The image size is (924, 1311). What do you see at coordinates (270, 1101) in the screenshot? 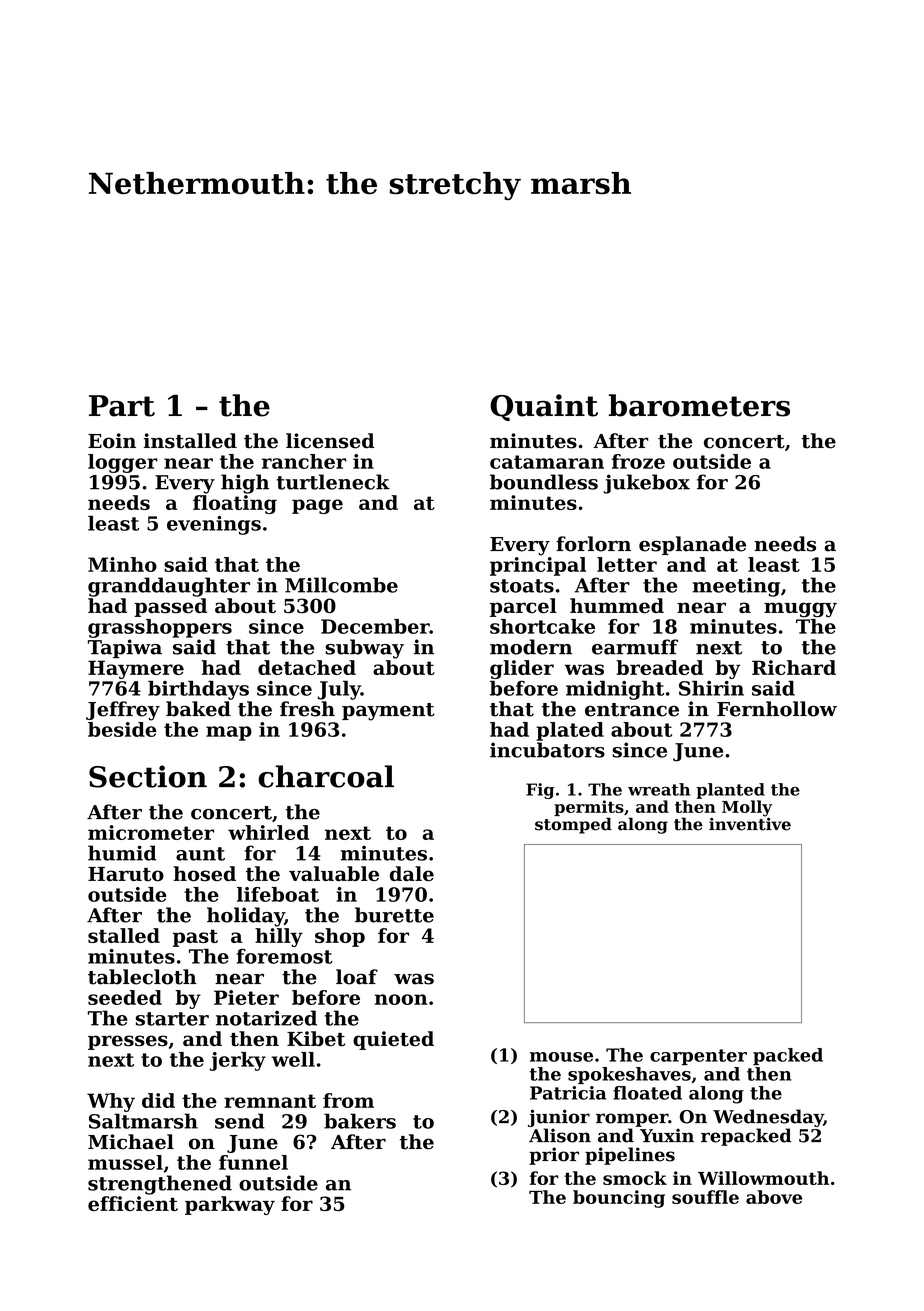
I see `remnant` at bounding box center [270, 1101].
